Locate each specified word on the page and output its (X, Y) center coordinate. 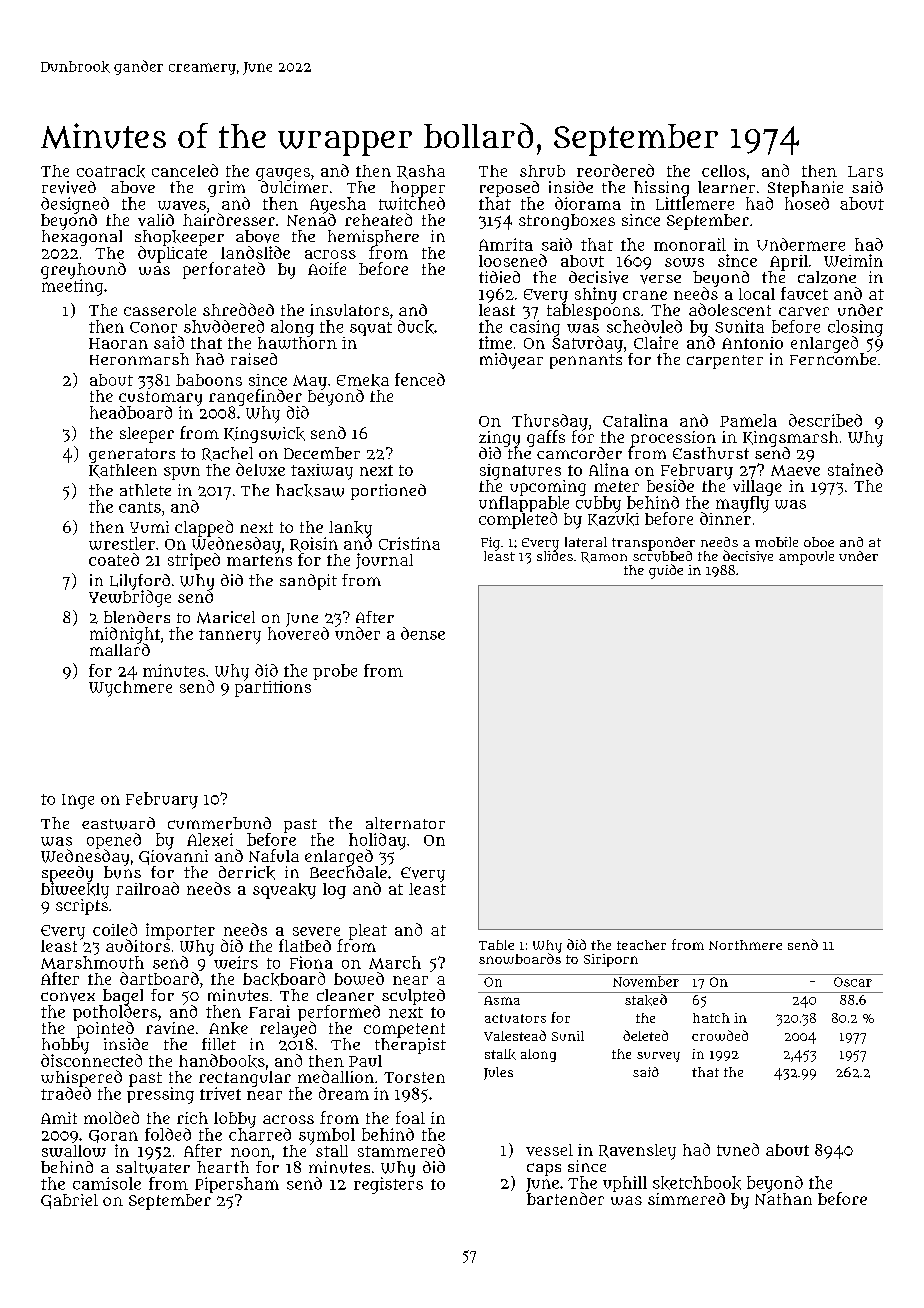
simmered (686, 1199)
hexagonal (82, 238)
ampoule (806, 558)
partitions (273, 688)
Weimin (853, 260)
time (495, 342)
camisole (107, 1183)
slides (555, 556)
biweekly (75, 890)
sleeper (147, 435)
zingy (499, 439)
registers (388, 1185)
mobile (776, 542)
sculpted (413, 997)
